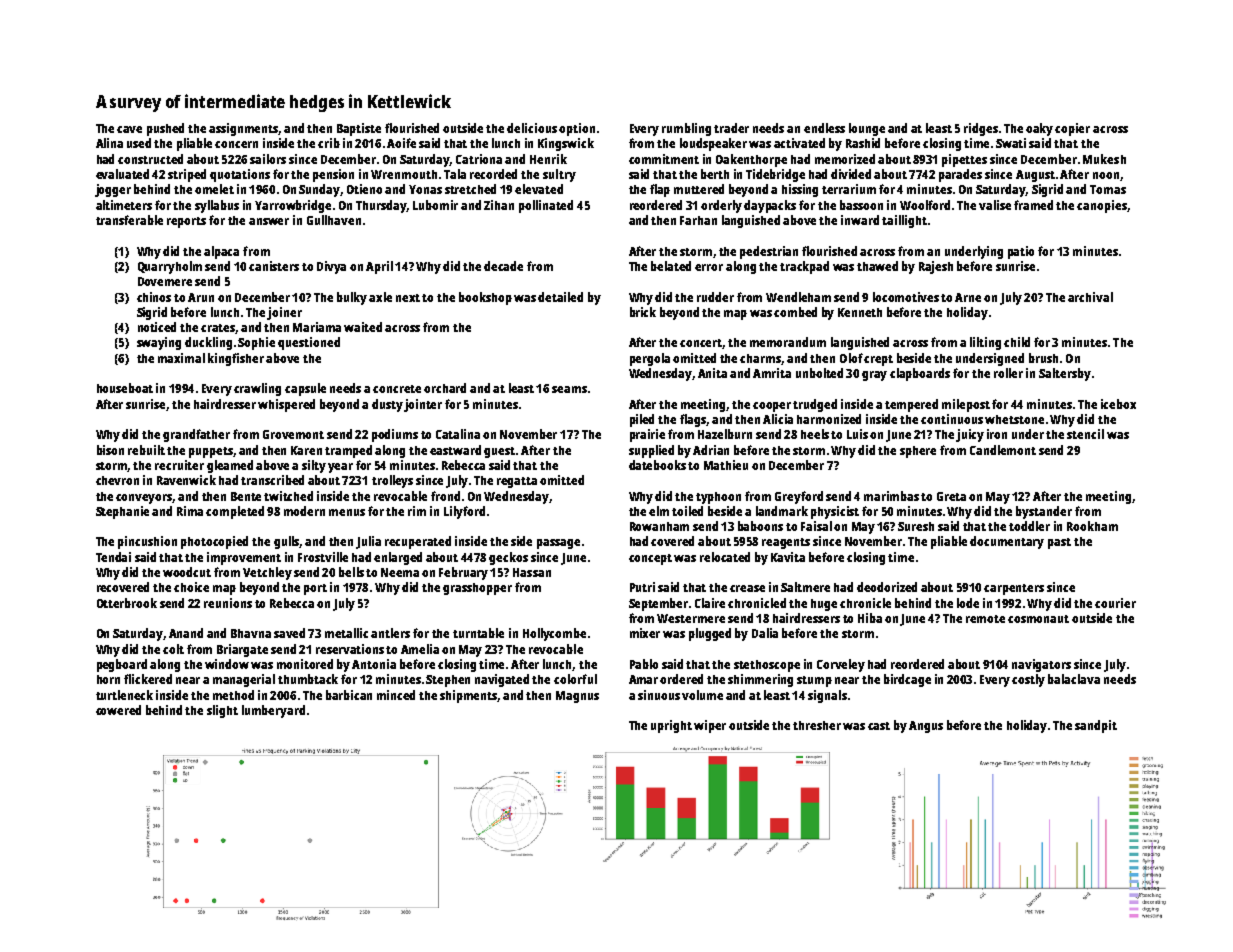 The height and width of the screenshot is (952, 1233). What do you see at coordinates (1102, 206) in the screenshot?
I see `canopies` at bounding box center [1102, 206].
